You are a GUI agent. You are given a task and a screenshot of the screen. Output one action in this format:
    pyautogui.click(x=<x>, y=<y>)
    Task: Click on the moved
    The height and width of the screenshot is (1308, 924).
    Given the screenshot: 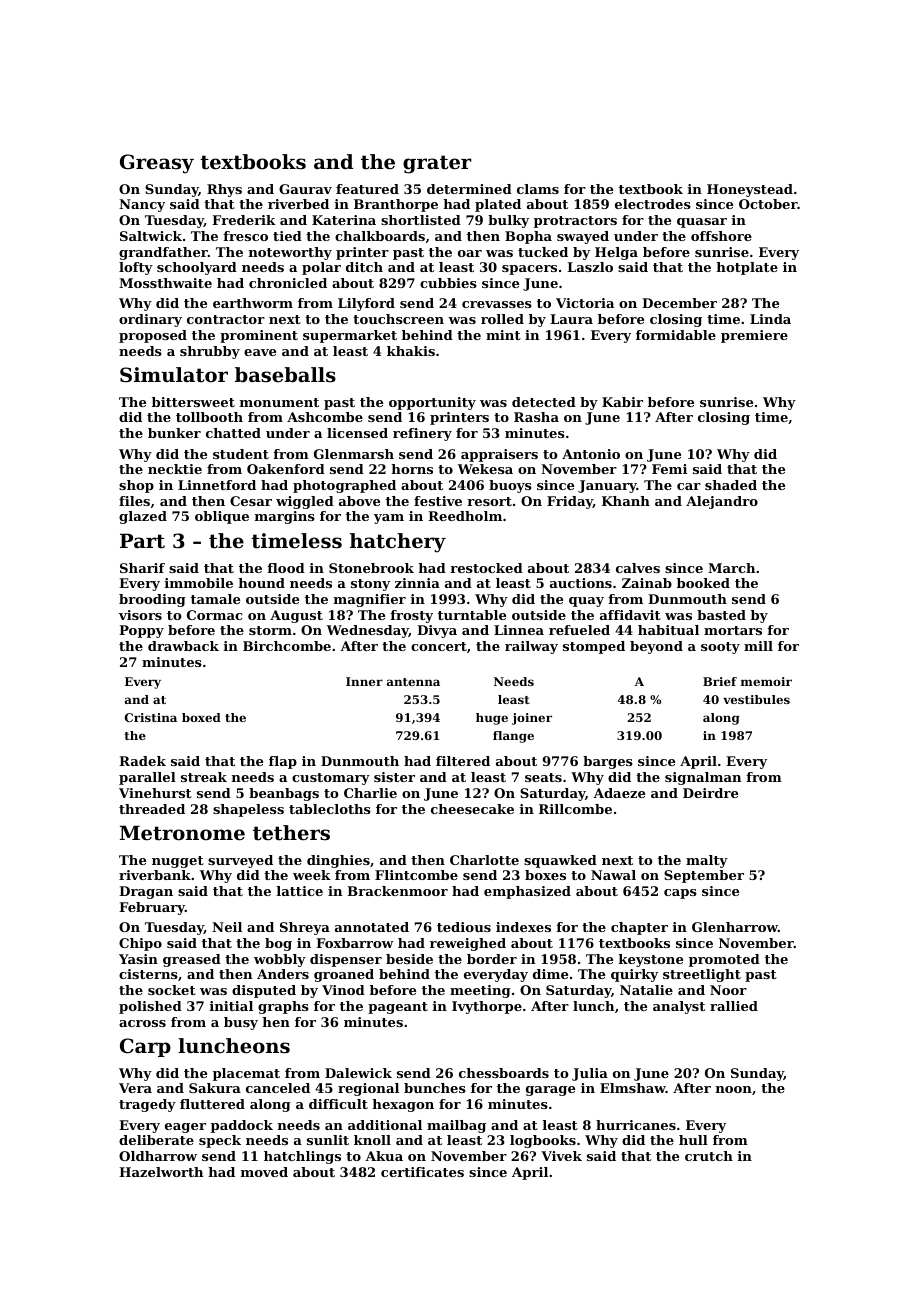 What is the action you would take?
    pyautogui.click(x=264, y=1172)
